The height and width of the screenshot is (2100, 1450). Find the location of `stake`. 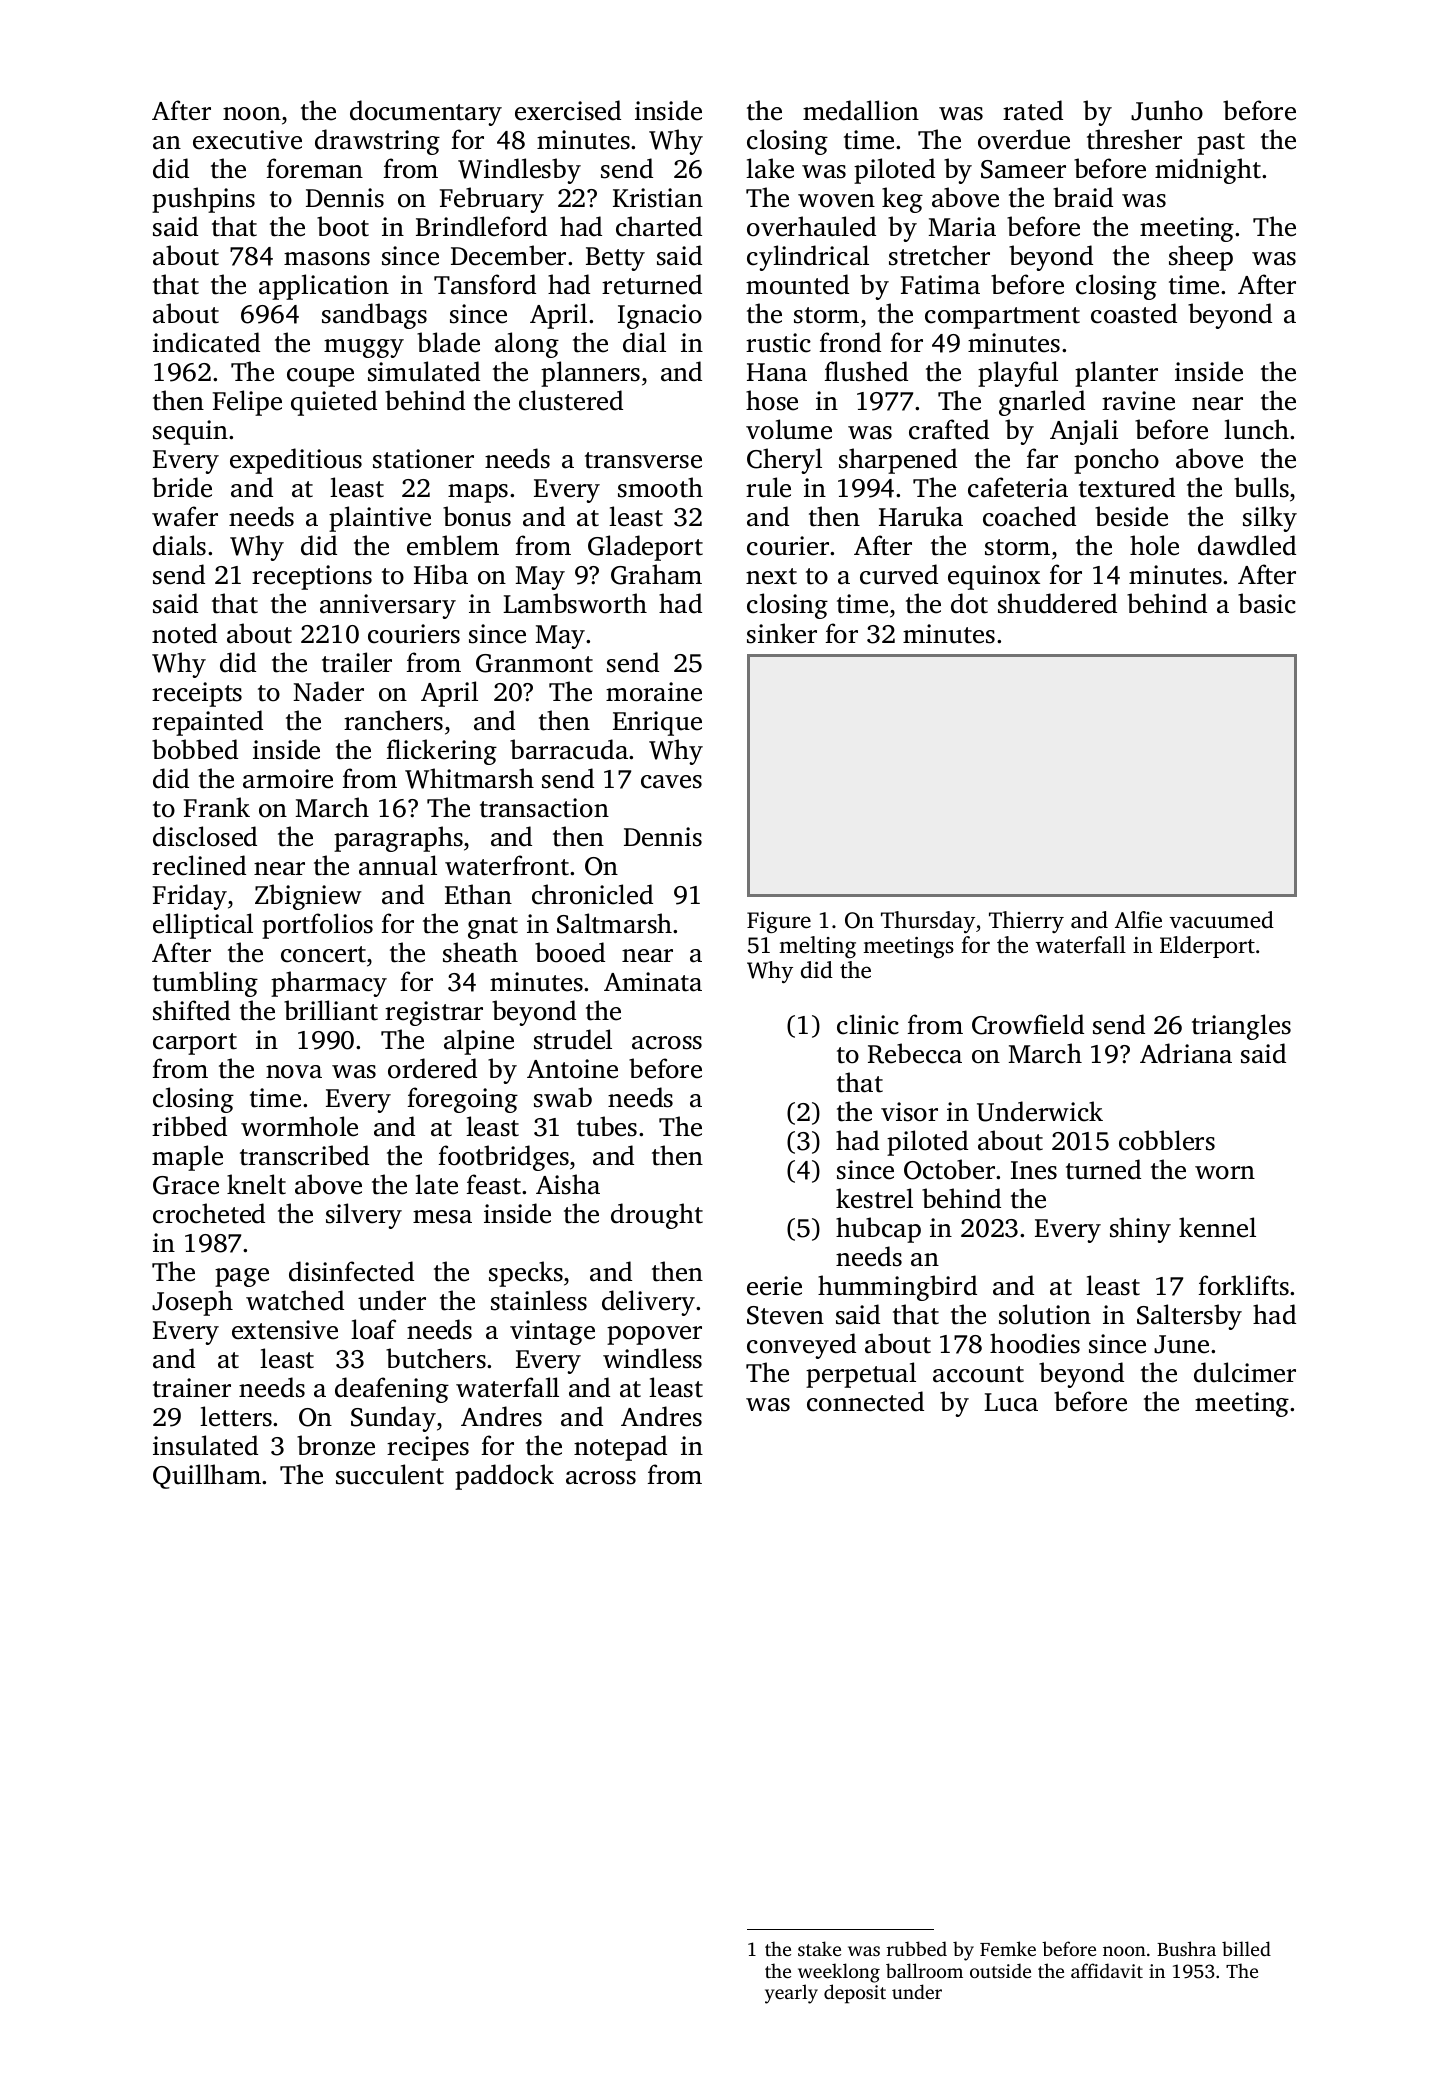

stake is located at coordinates (819, 1948).
